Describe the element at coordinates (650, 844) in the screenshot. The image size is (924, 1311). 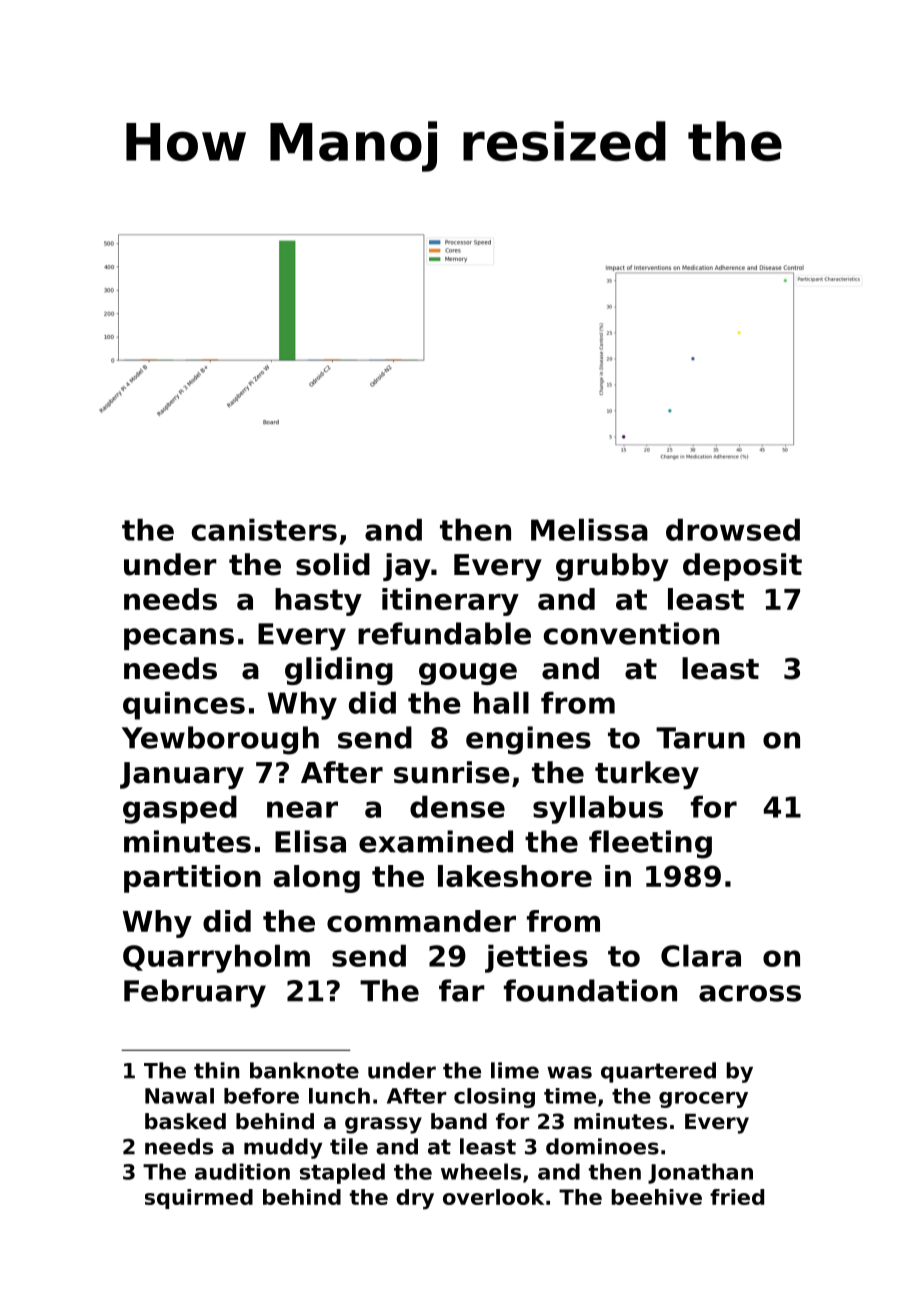
I see `fleeting` at that location.
